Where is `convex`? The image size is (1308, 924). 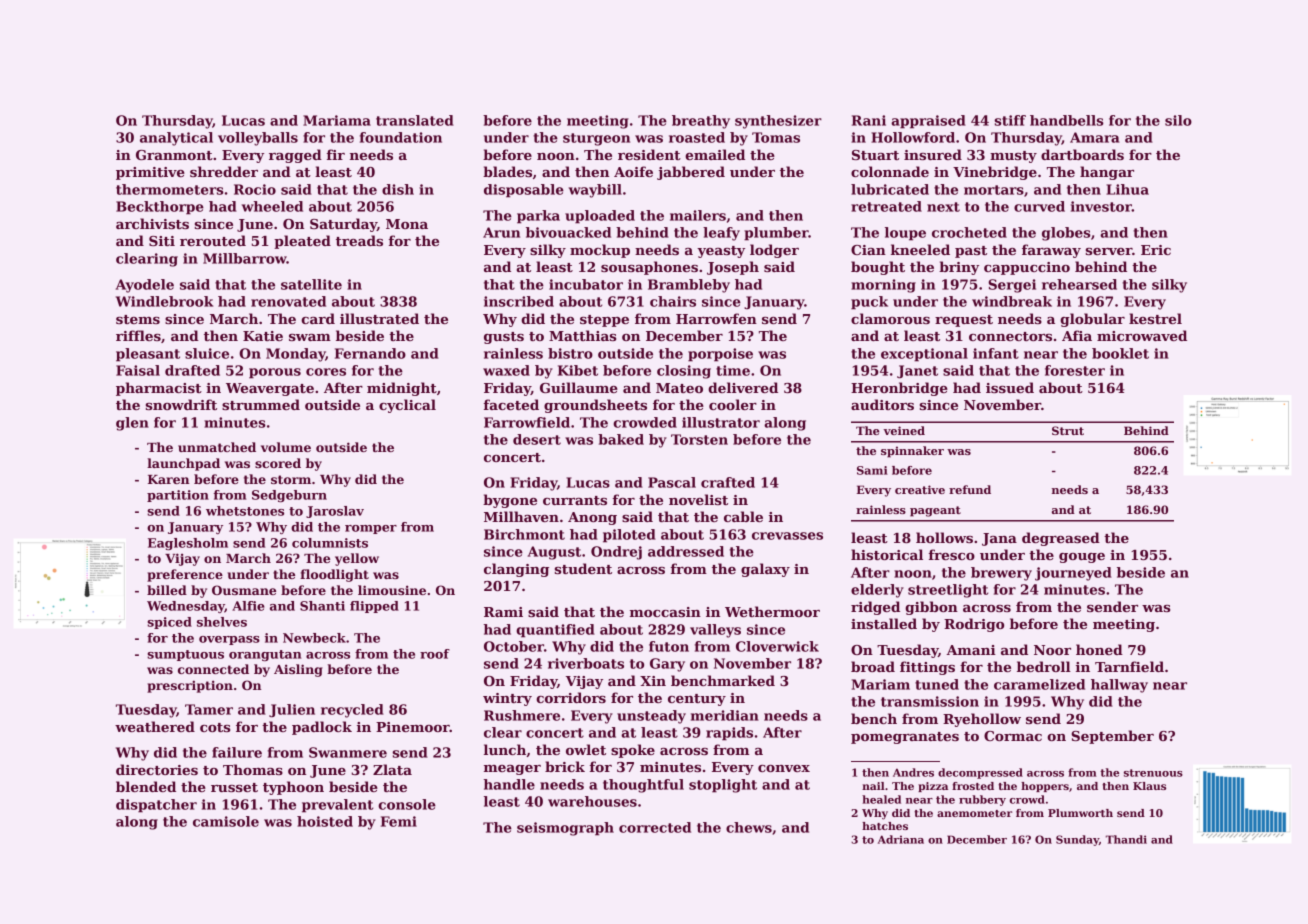 convex is located at coordinates (784, 768).
